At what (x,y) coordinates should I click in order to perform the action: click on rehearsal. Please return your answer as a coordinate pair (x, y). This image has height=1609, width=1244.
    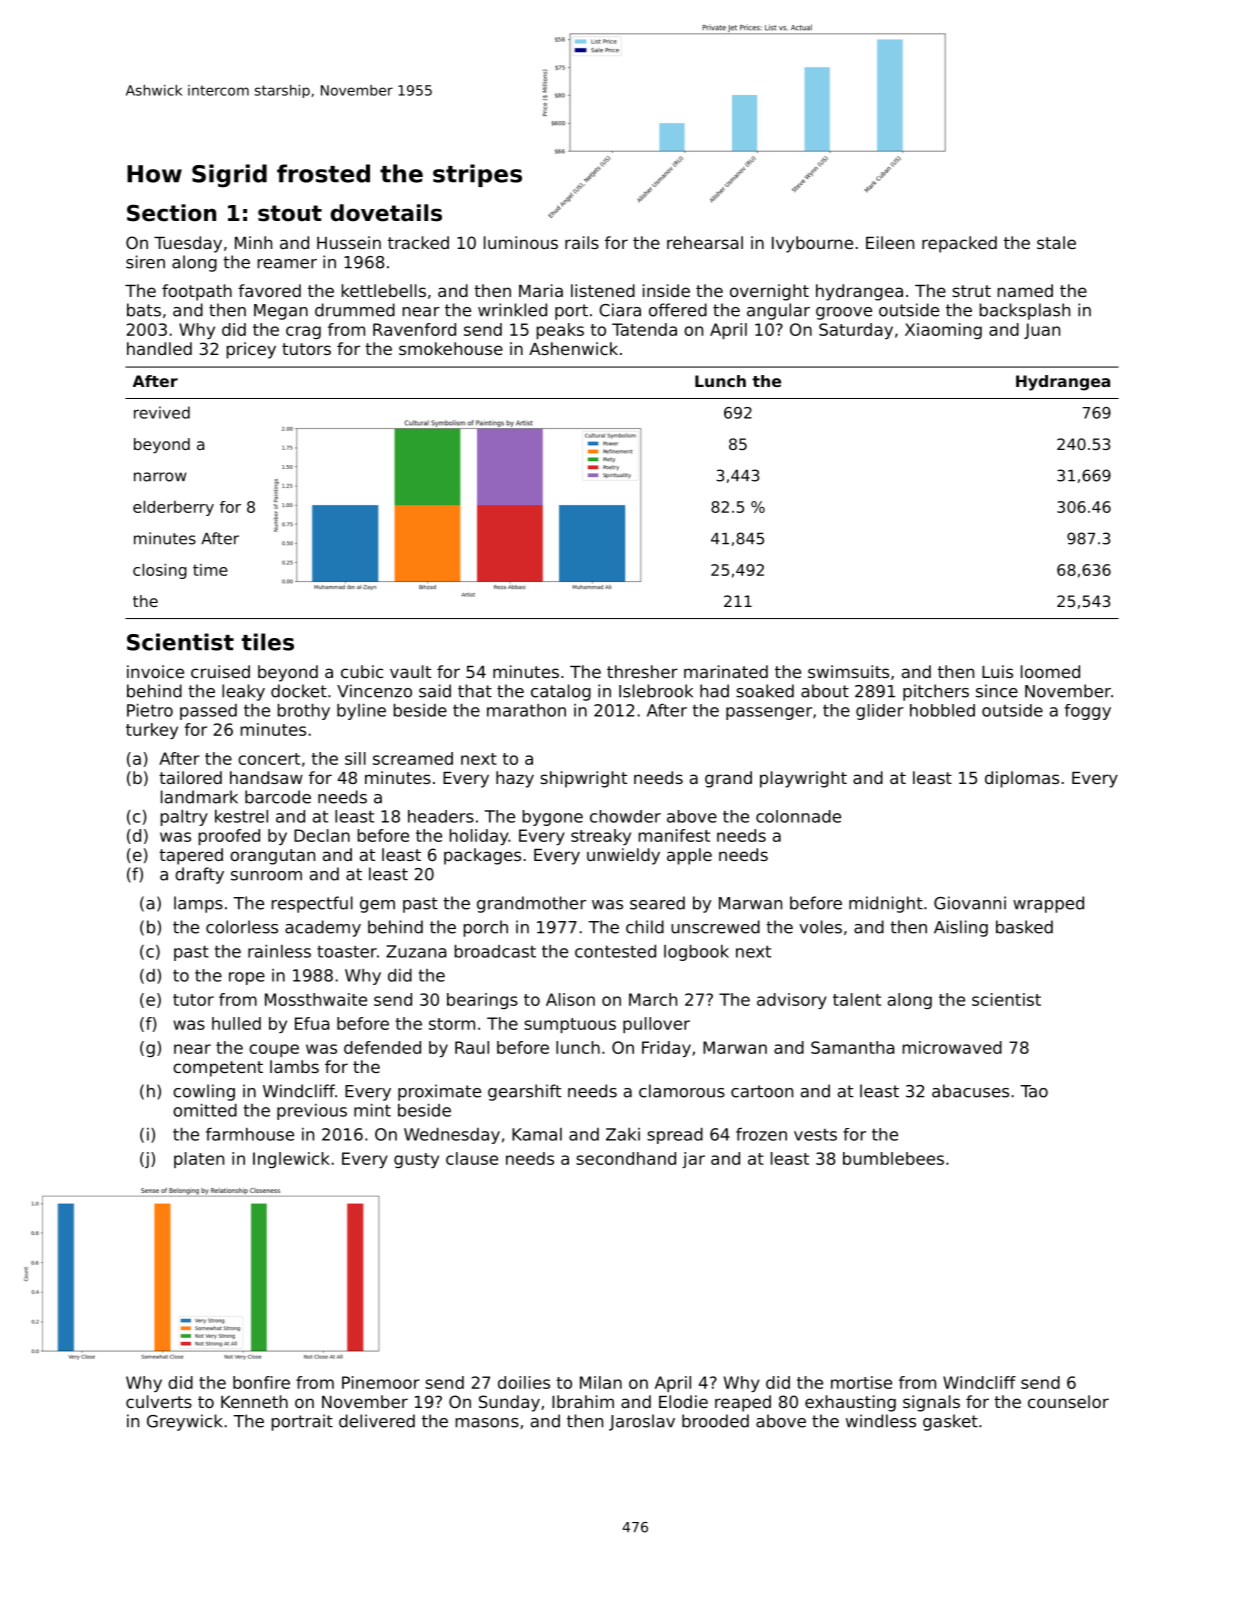
    Looking at the image, I should click on (705, 242).
